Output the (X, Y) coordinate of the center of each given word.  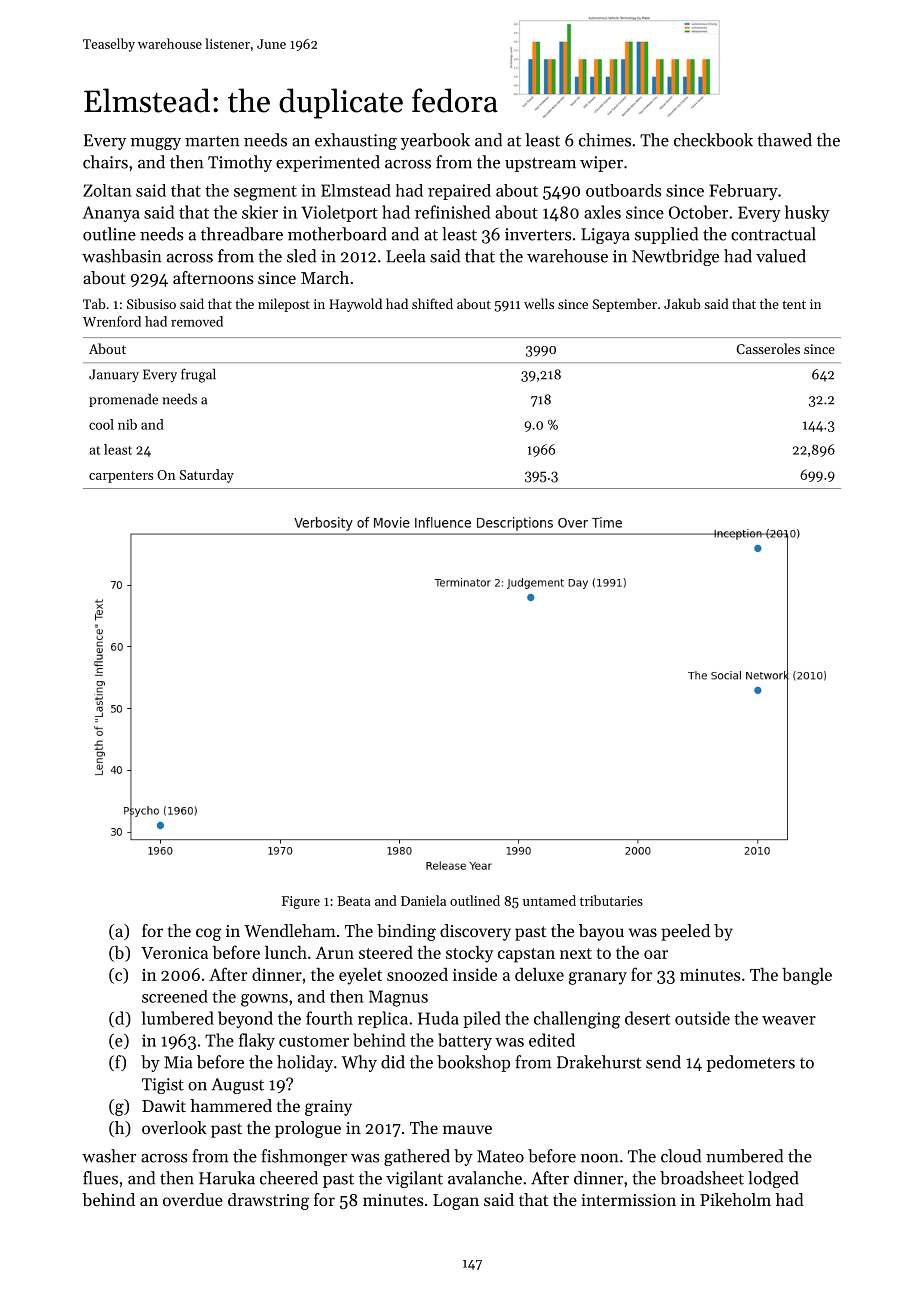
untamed (549, 900)
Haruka (227, 1178)
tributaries (611, 900)
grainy (328, 1108)
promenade (123, 400)
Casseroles (768, 348)
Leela (406, 256)
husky (807, 213)
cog (208, 934)
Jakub (682, 303)
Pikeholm (735, 1199)
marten (212, 141)
